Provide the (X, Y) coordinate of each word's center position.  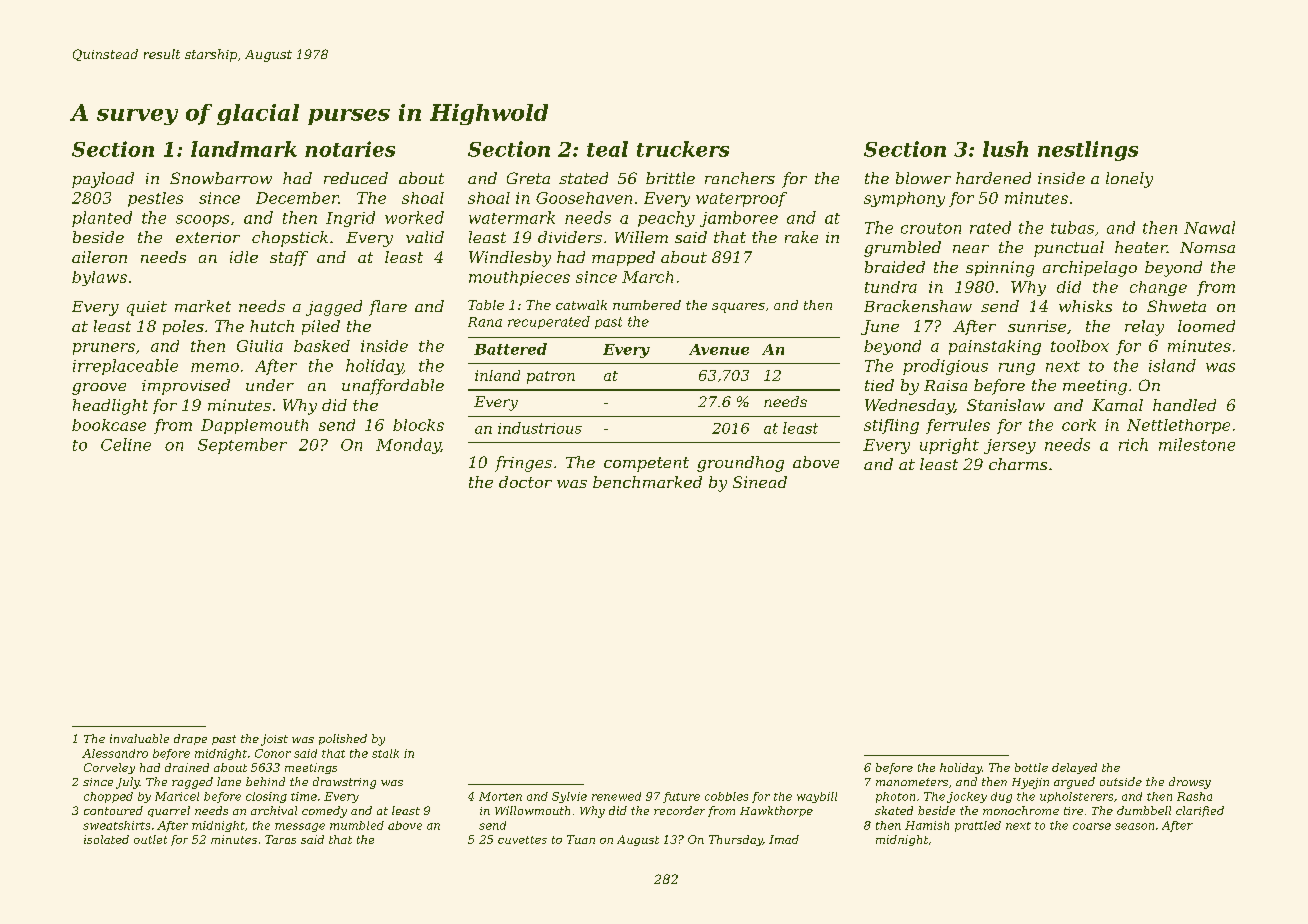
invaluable (139, 738)
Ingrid (350, 219)
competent (646, 464)
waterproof (741, 199)
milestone (1197, 444)
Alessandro (115, 753)
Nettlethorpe (1178, 426)
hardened (993, 178)
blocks (418, 425)
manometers (912, 782)
